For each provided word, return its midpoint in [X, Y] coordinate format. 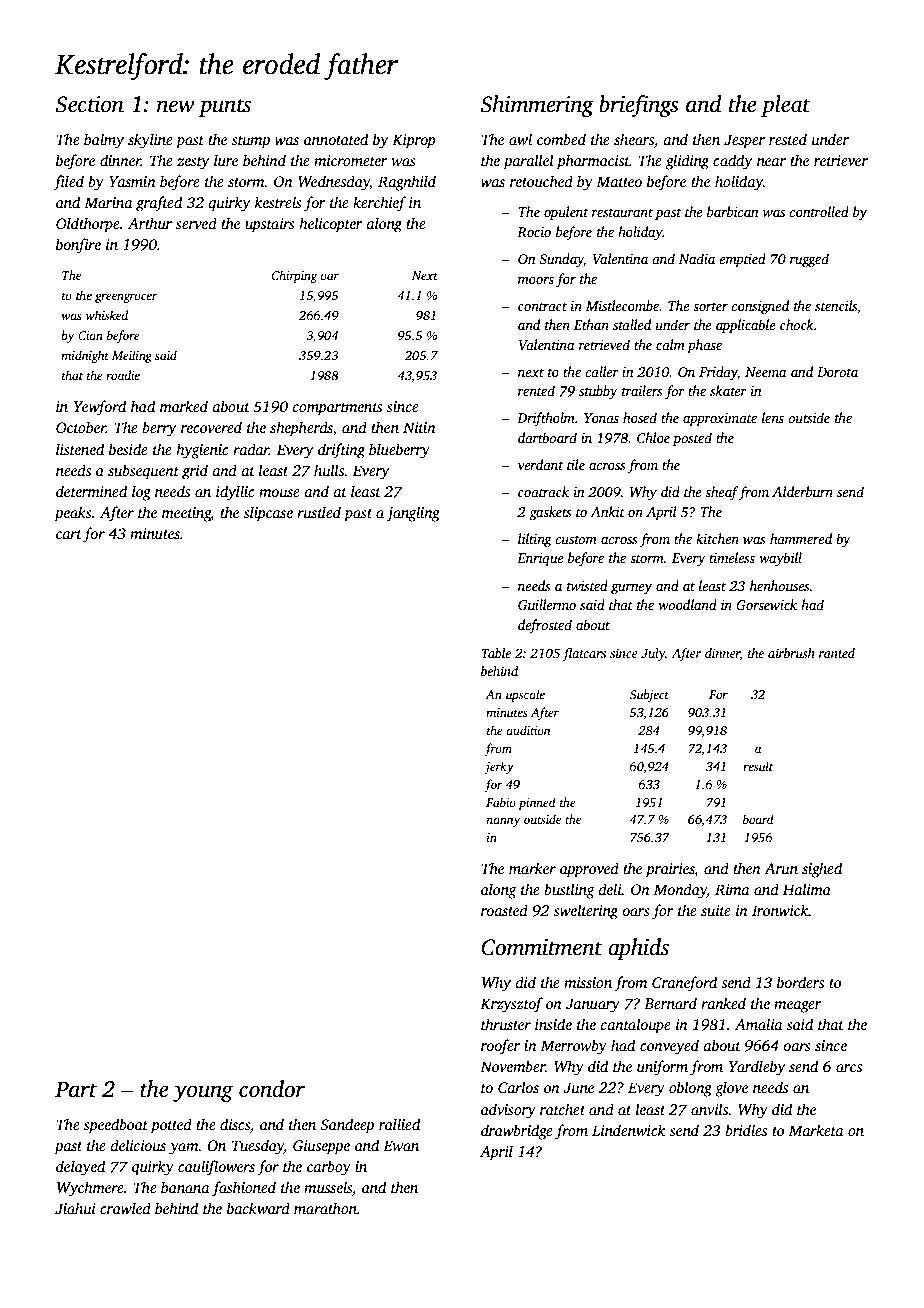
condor [272, 1089]
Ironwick [780, 910]
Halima [807, 889]
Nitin [419, 427]
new [176, 106]
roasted [504, 910]
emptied [742, 260]
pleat [786, 106]
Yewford [100, 408]
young [203, 1093]
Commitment [542, 947]
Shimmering [537, 106]
